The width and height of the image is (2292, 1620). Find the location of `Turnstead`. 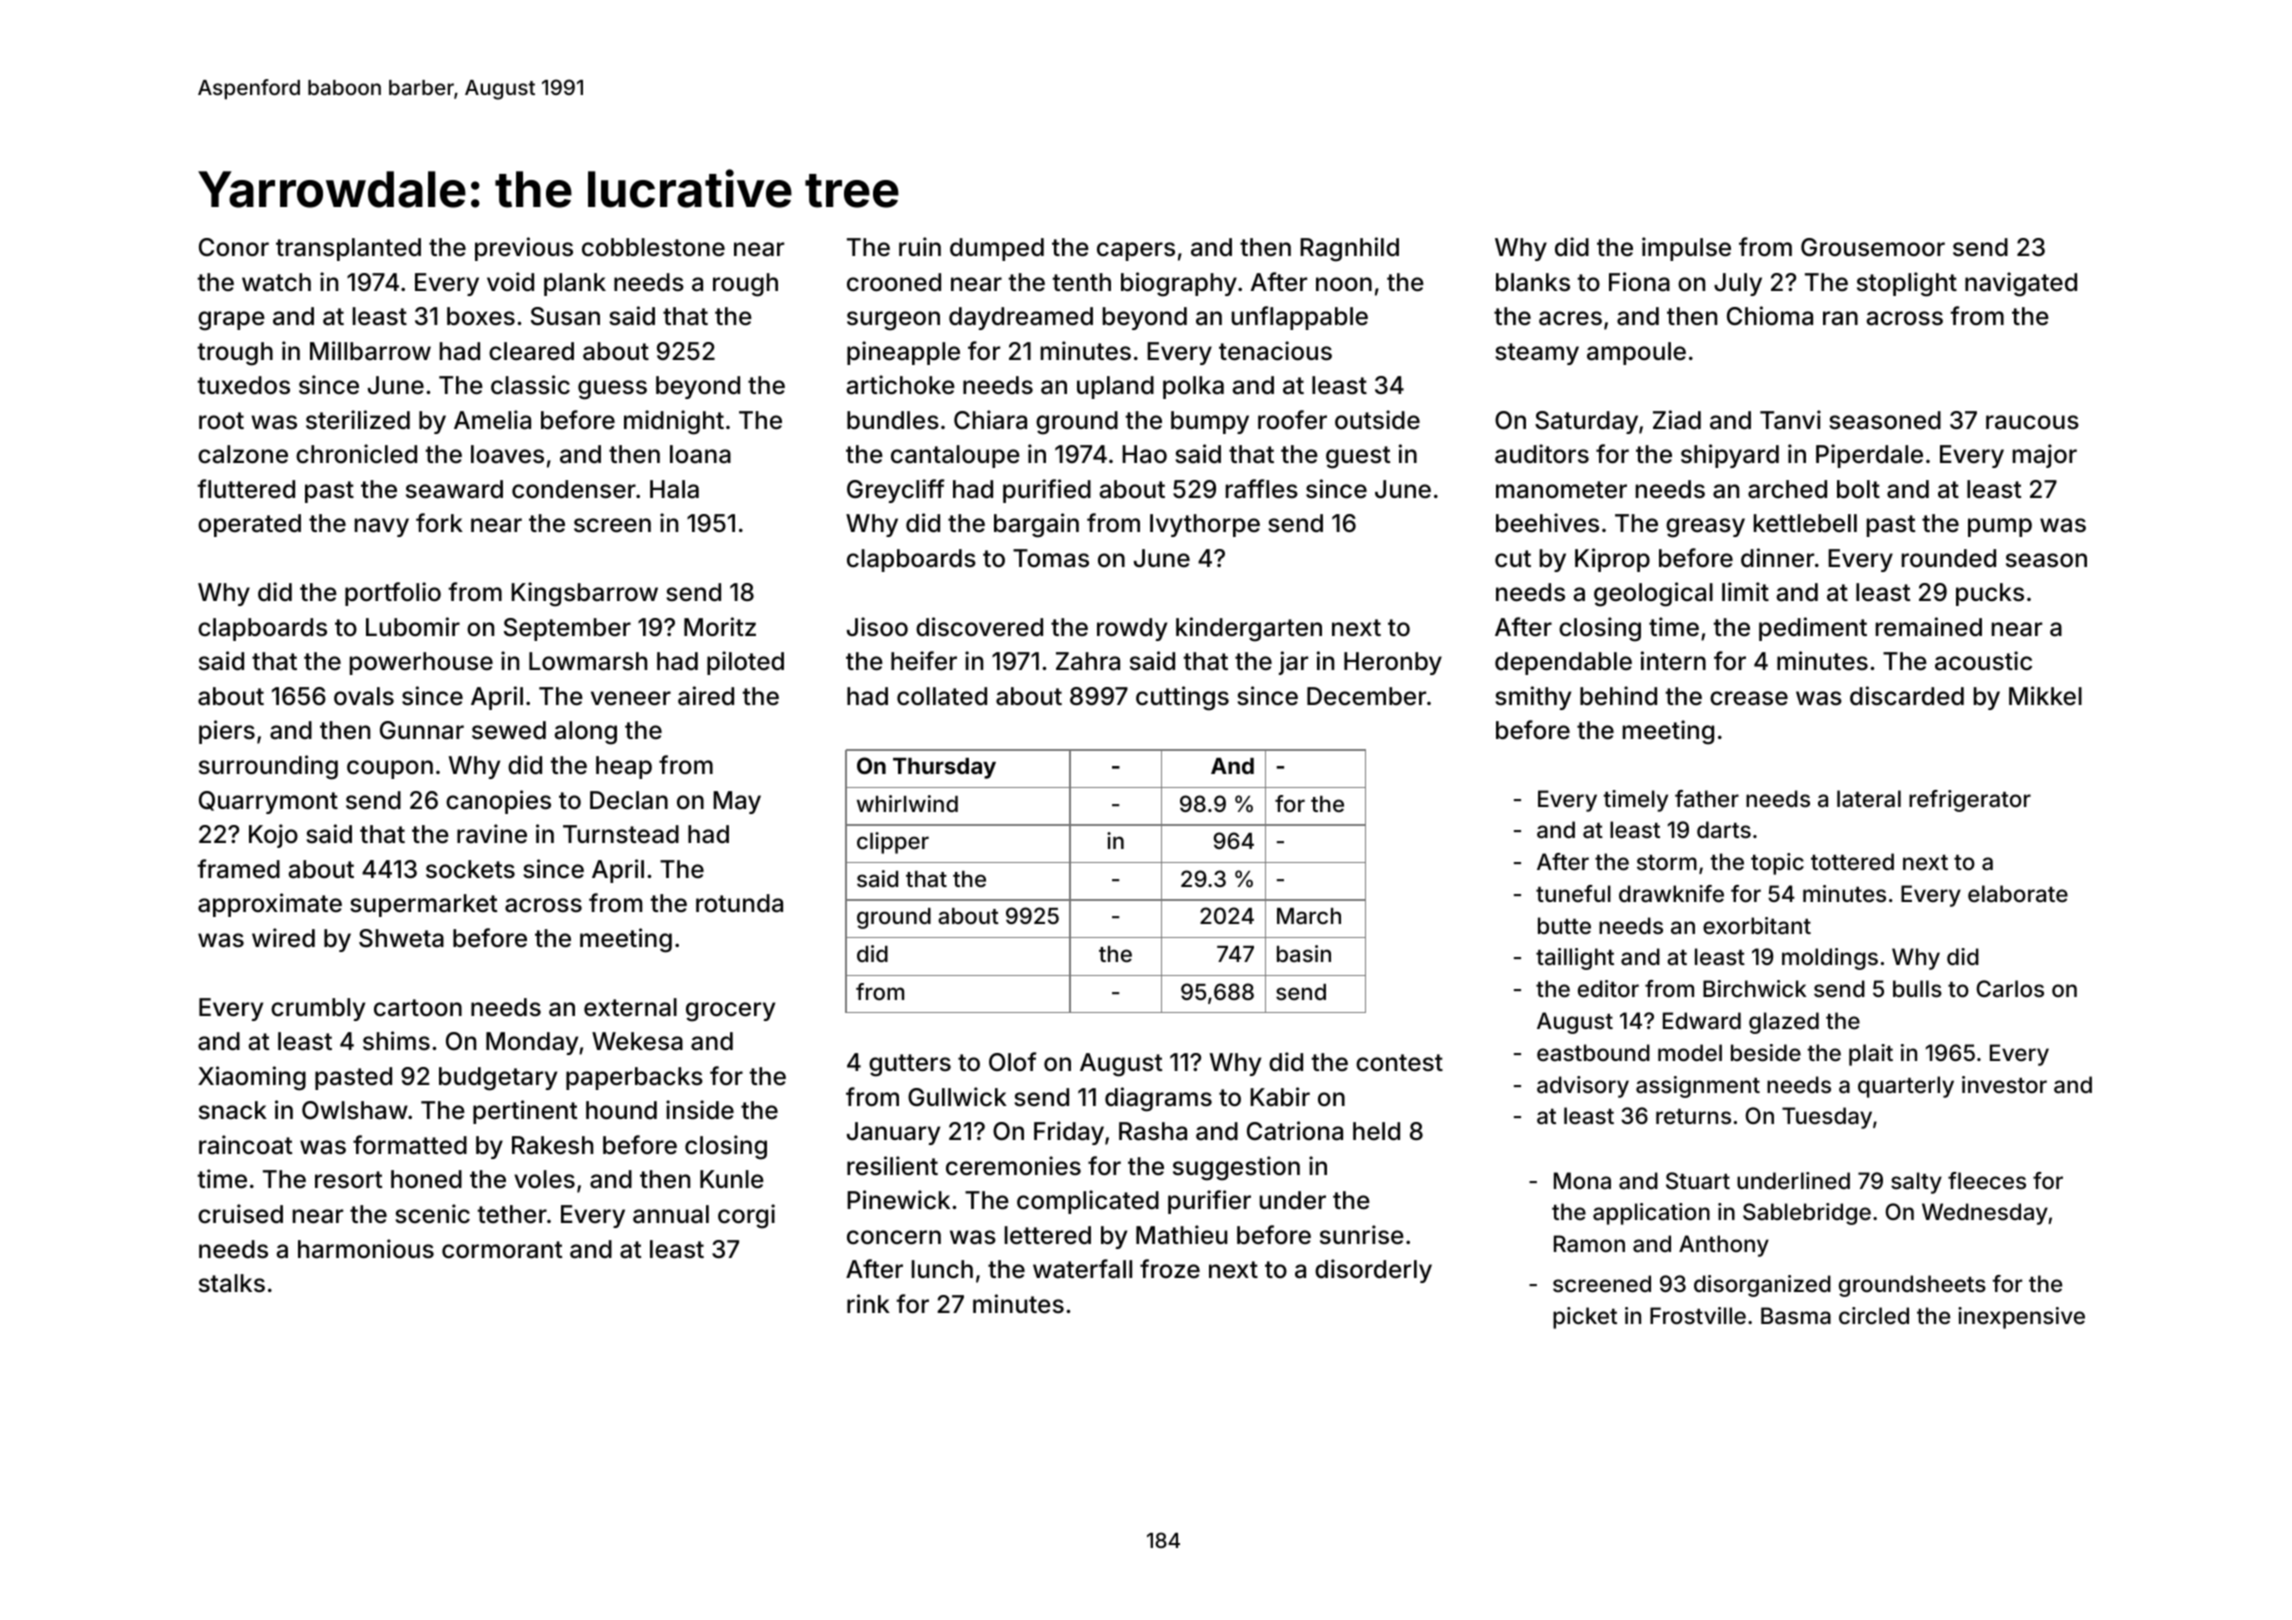

Turnstead is located at coordinates (621, 834).
